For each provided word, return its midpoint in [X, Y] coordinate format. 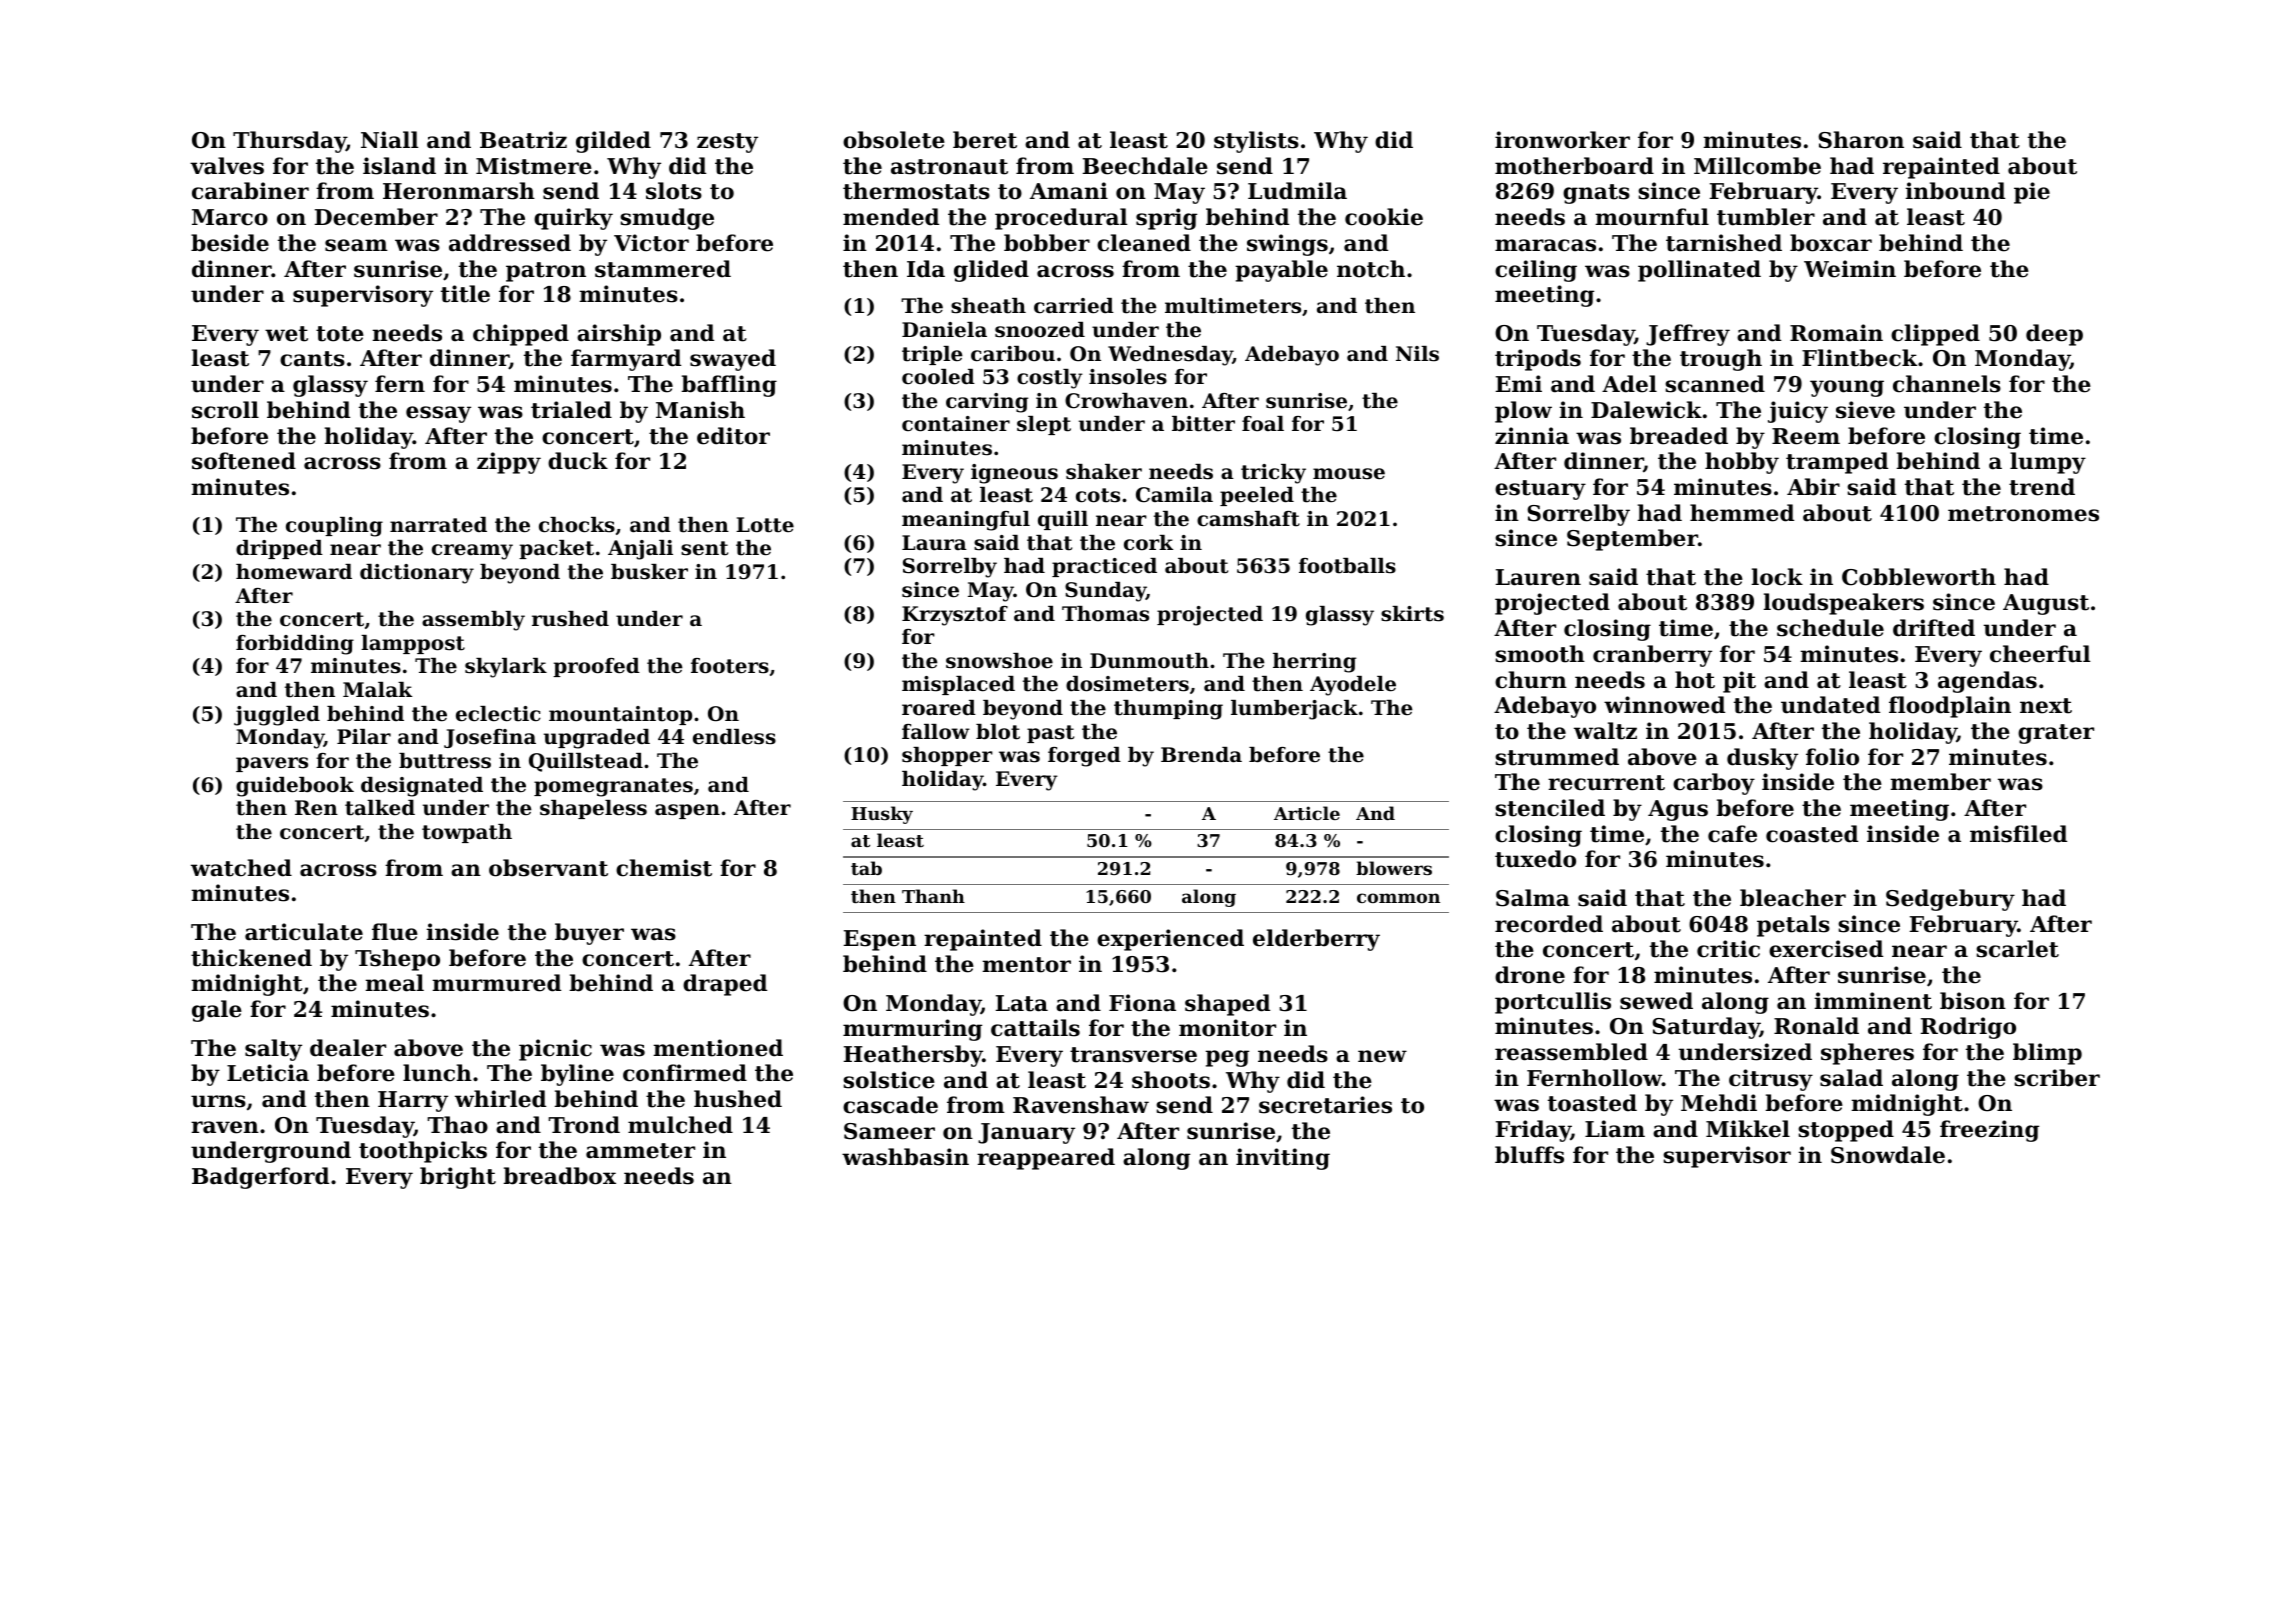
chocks [577, 525]
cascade [890, 1105]
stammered [663, 269]
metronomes [2023, 514]
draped [725, 985]
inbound [1955, 191]
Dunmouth [1149, 661]
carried [1074, 306]
